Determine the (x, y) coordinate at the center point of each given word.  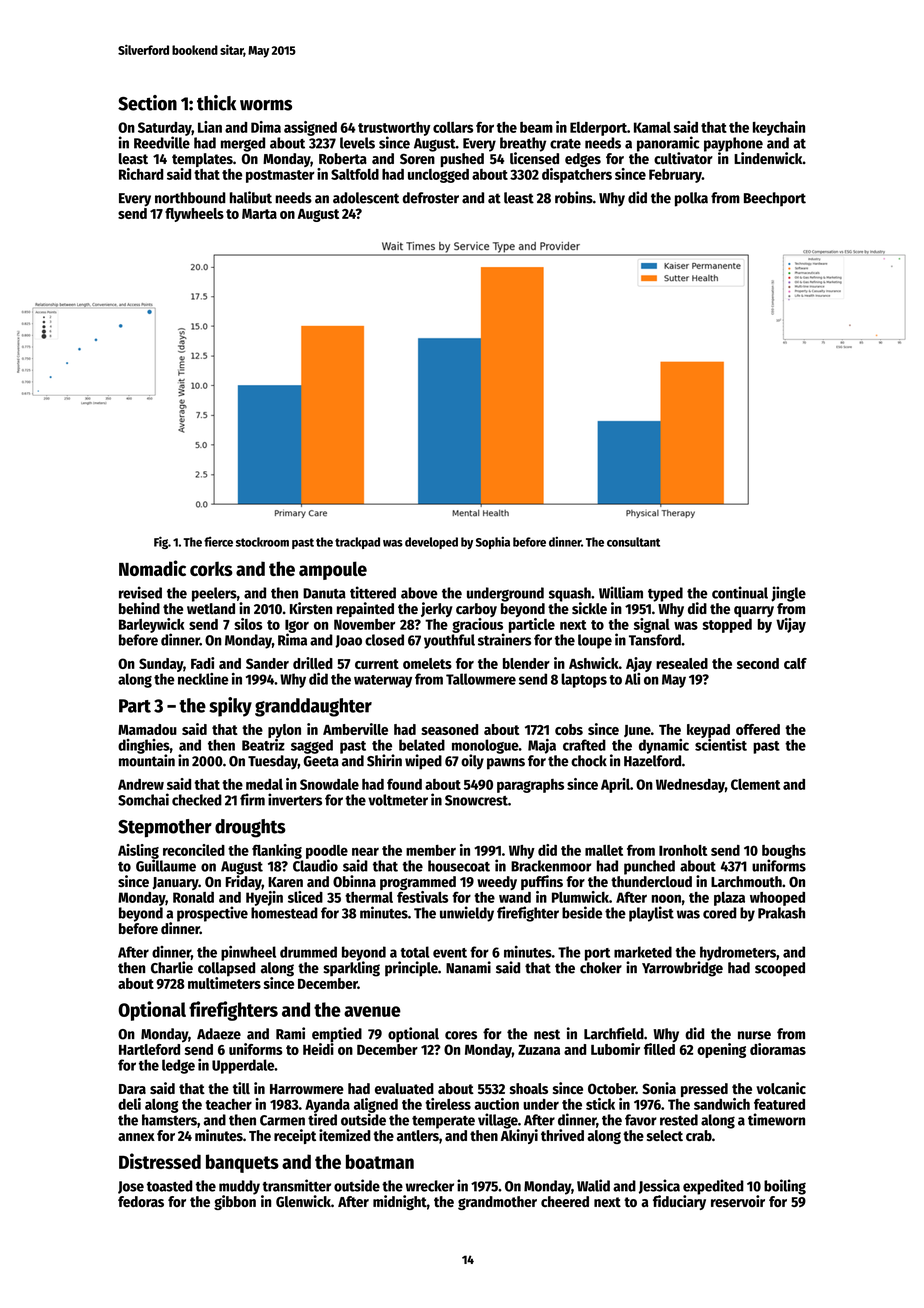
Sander (267, 663)
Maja (542, 746)
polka (691, 199)
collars (453, 127)
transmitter (296, 1185)
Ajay (639, 664)
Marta (259, 214)
